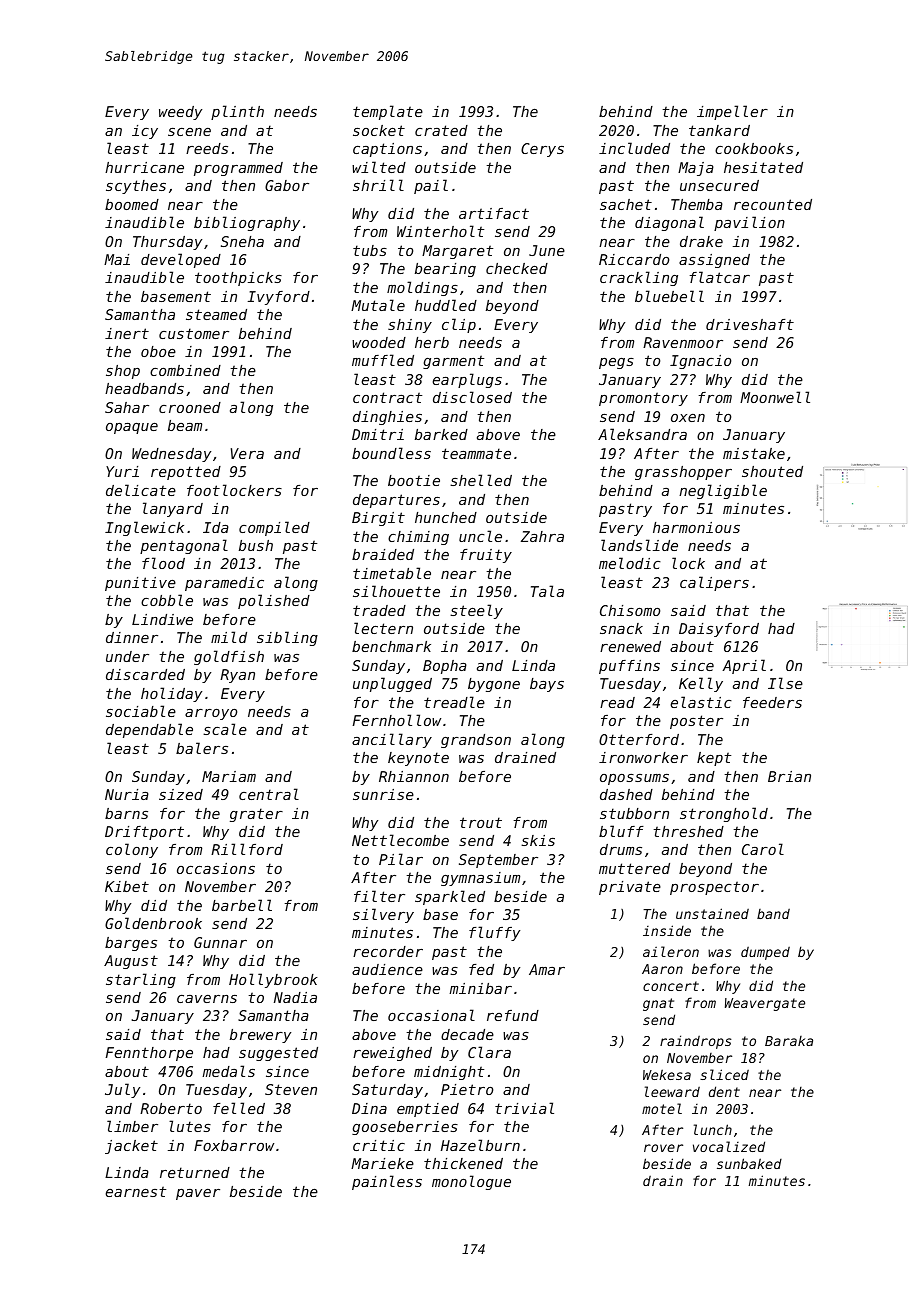  What do you see at coordinates (132, 850) in the page?
I see `colony` at bounding box center [132, 850].
